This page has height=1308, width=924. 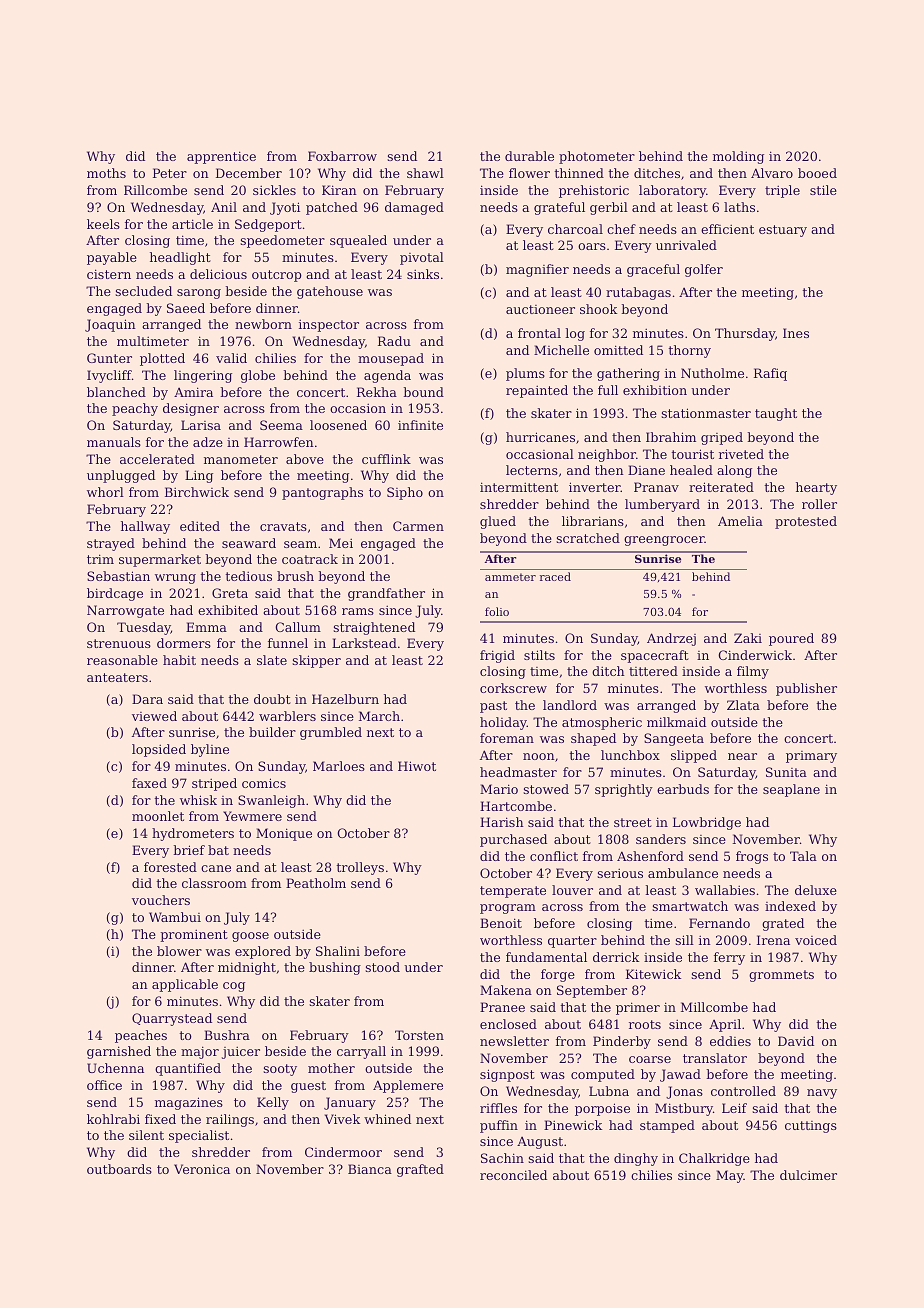 I want to click on Kelly, so click(x=273, y=1103).
